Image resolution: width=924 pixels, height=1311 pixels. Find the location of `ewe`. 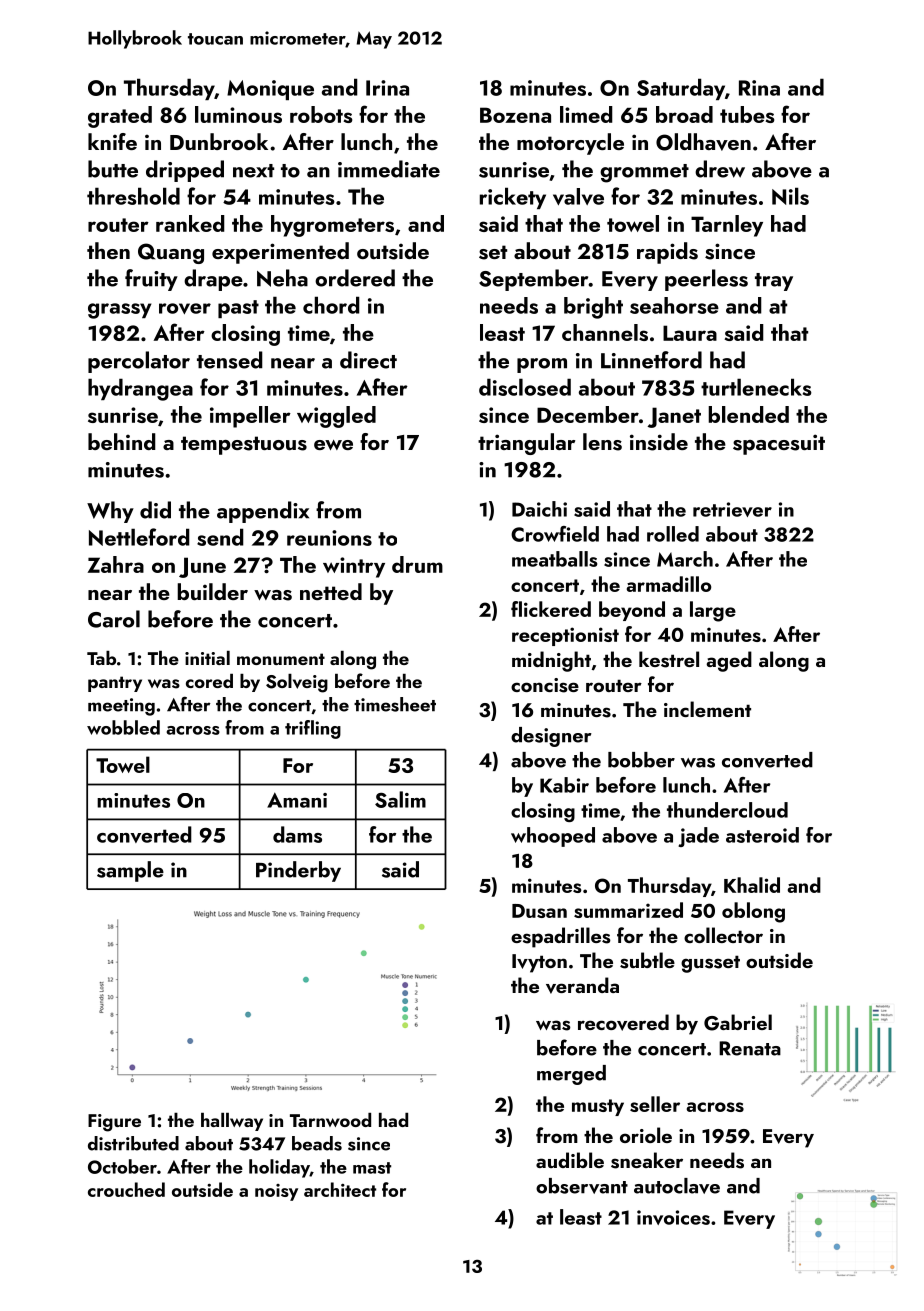

ewe is located at coordinates (333, 445).
